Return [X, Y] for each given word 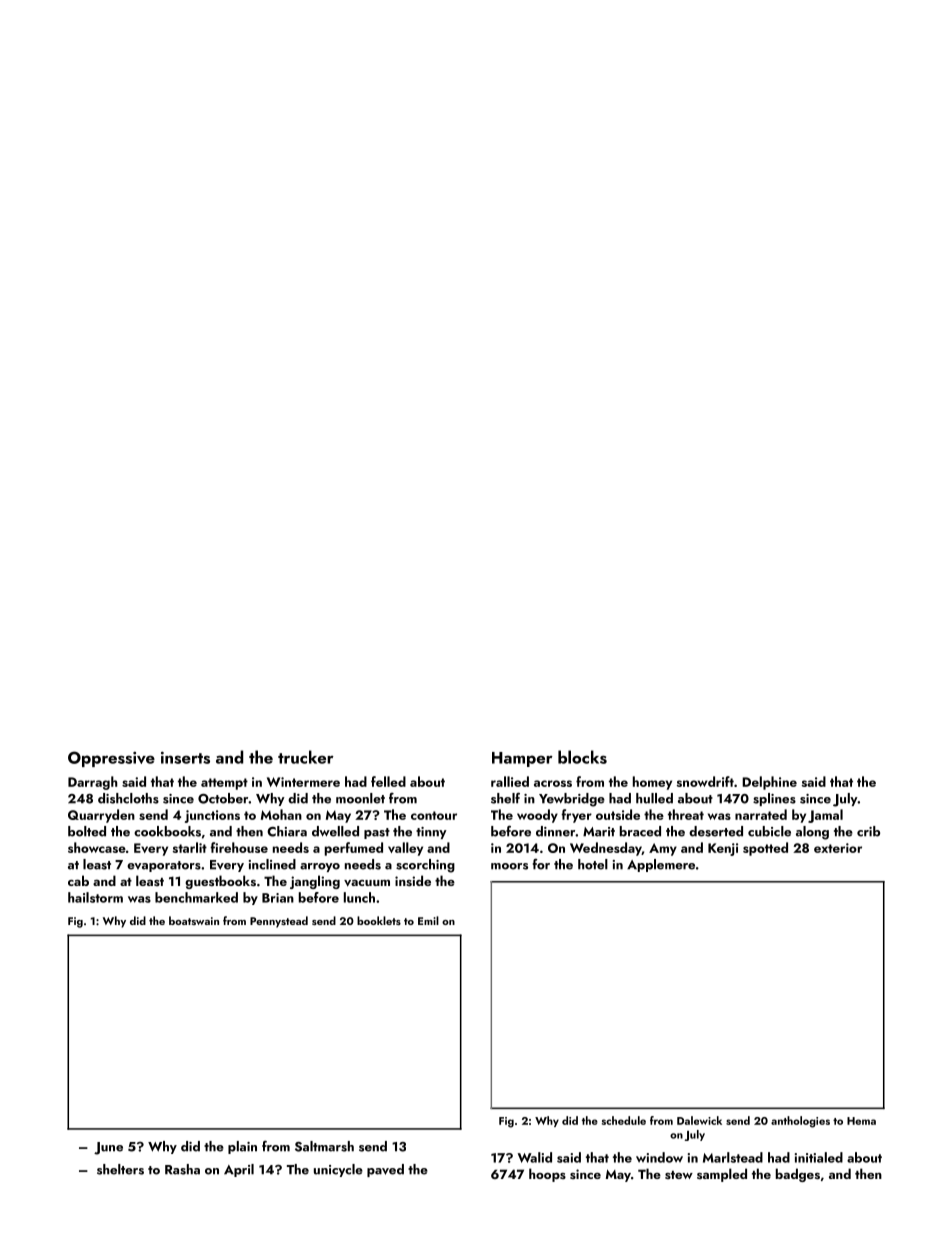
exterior [838, 848]
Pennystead [279, 922]
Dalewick [699, 1120]
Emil [428, 920]
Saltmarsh [324, 1146]
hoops [547, 1175]
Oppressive [111, 759]
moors [509, 866]
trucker [306, 757]
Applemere [661, 865]
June [108, 1148]
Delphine [769, 783]
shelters [120, 1169]
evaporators [164, 866]
